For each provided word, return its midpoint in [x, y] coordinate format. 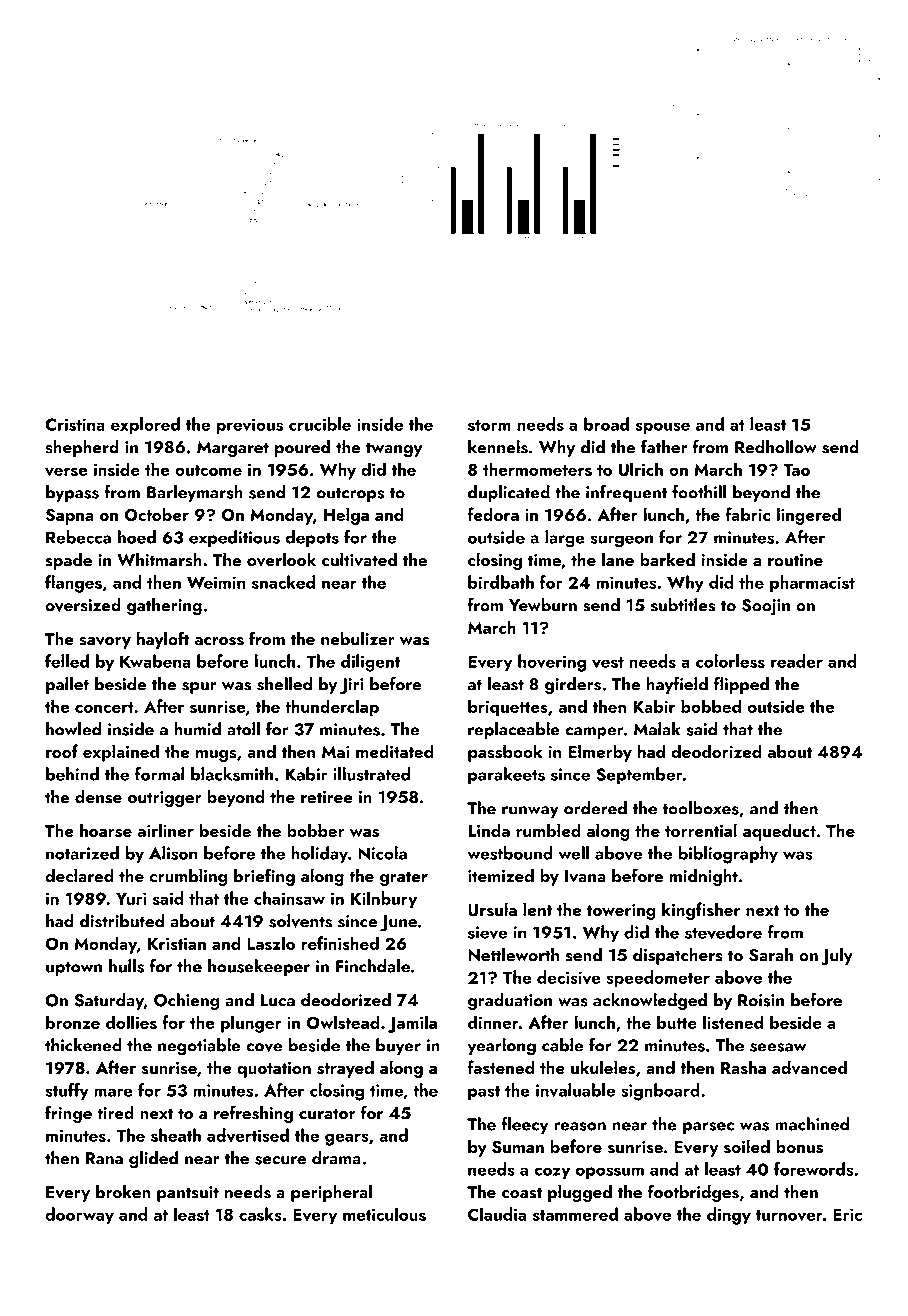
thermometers [537, 469]
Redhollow [776, 447]
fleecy [525, 1125]
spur [199, 688]
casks [260, 1214]
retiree [327, 797]
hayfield [677, 685]
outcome [208, 470]
